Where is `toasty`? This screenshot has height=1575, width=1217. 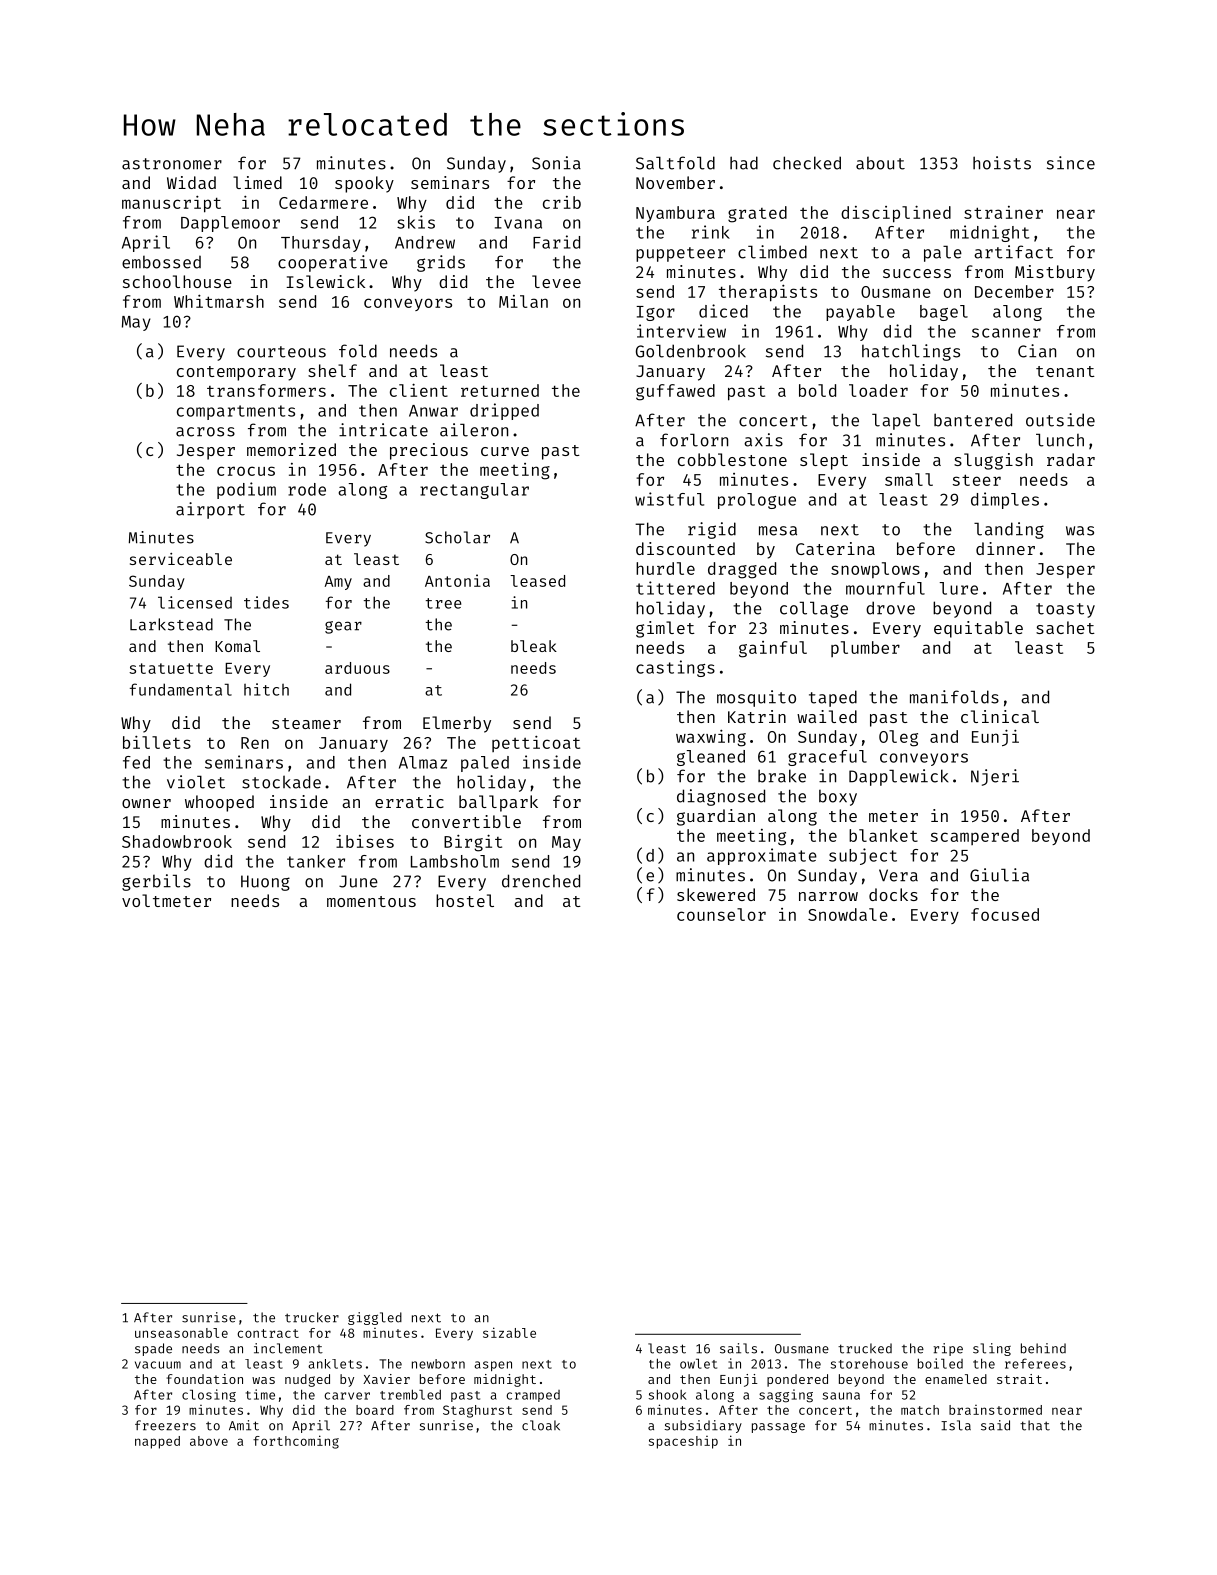 toasty is located at coordinates (1065, 610).
